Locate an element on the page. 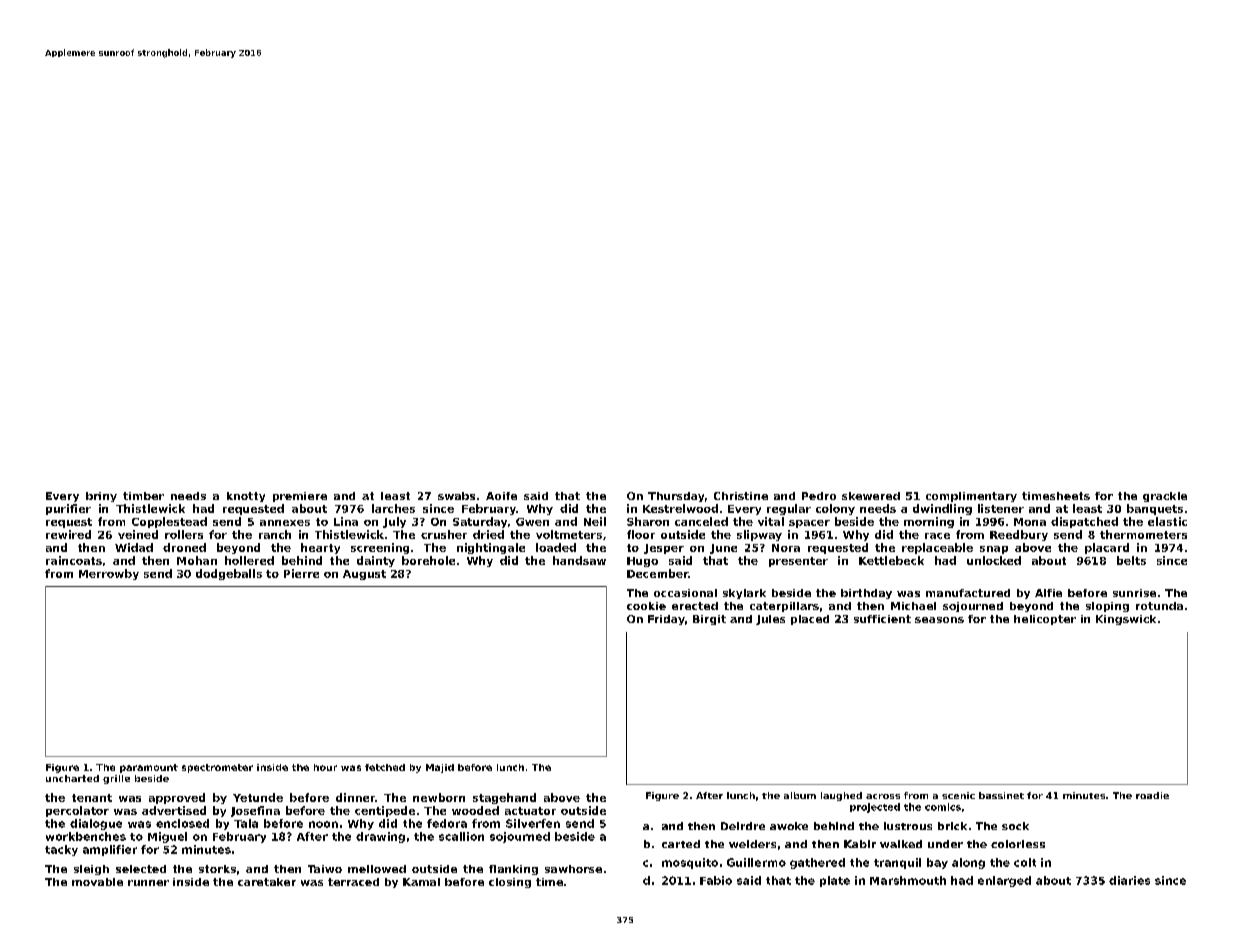 Image resolution: width=1233 pixels, height=952 pixels. complimentary is located at coordinates (971, 497).
